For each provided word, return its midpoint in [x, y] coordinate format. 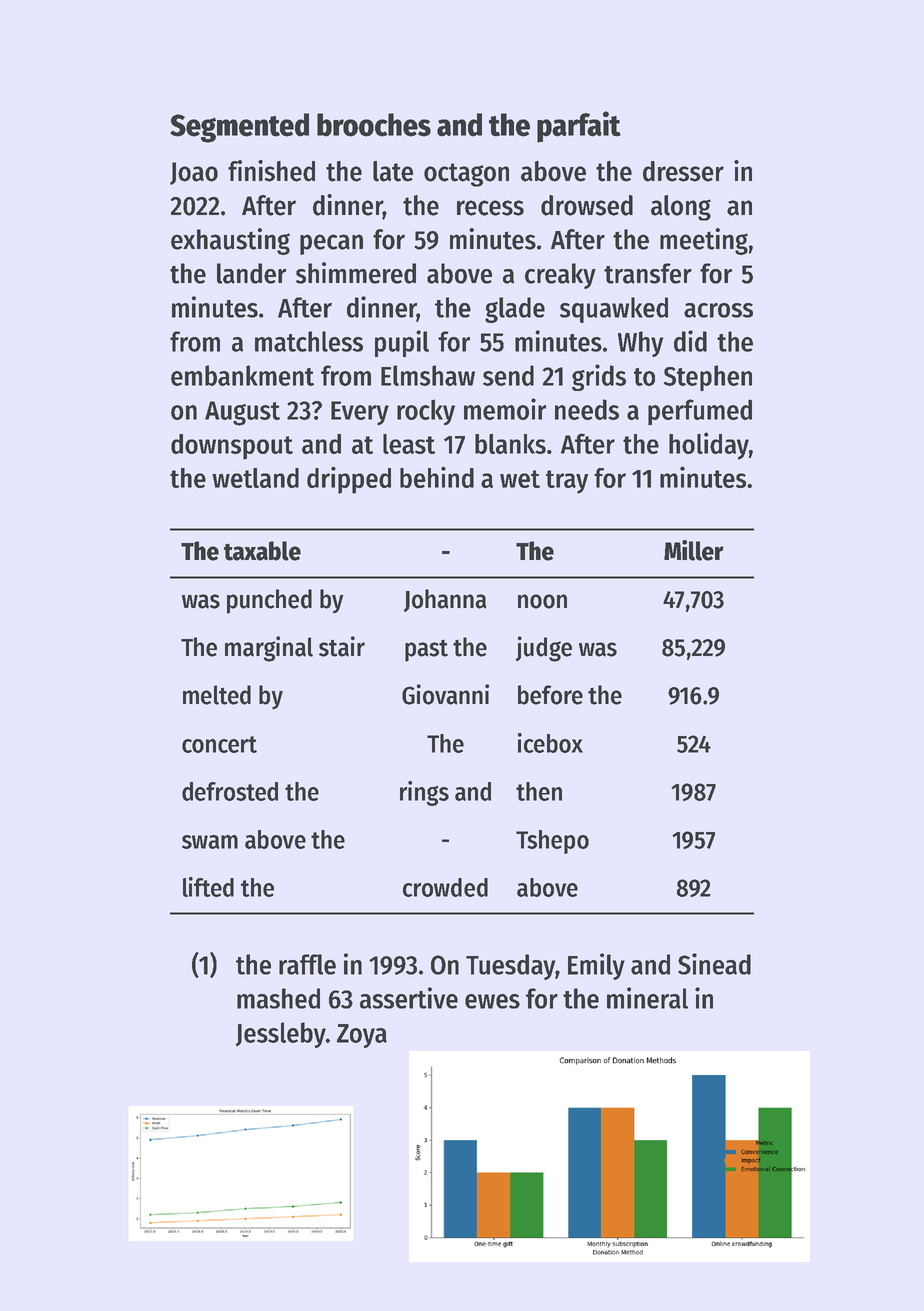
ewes [492, 1001]
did [690, 341]
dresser [683, 171]
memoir [505, 409]
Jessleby [280, 1035]
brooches [374, 125]
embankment [242, 375]
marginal [269, 649]
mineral [647, 998]
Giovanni [445, 694]
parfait [579, 127]
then [539, 791]
